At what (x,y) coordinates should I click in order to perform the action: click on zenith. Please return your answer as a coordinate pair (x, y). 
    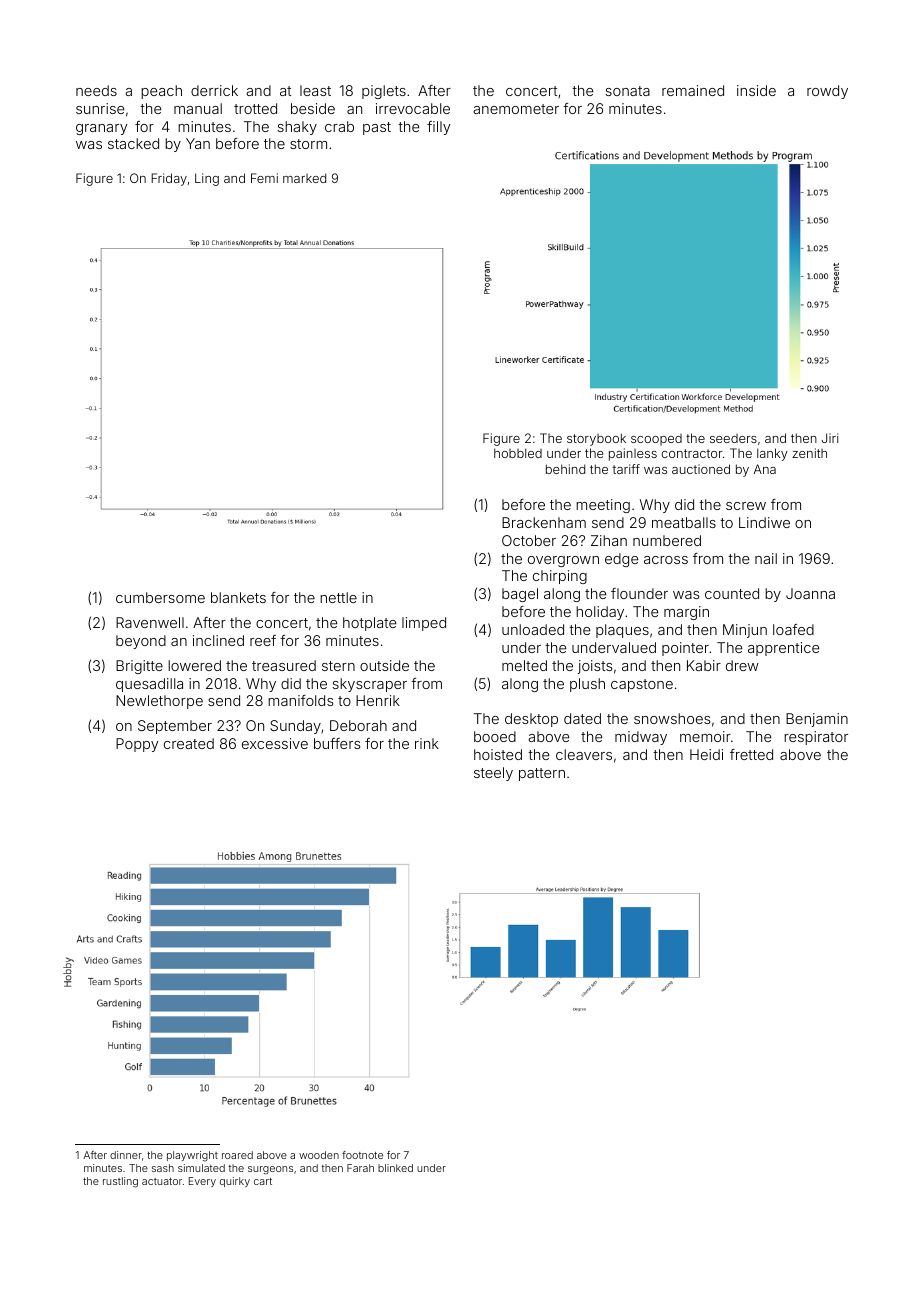
    Looking at the image, I should click on (809, 453).
